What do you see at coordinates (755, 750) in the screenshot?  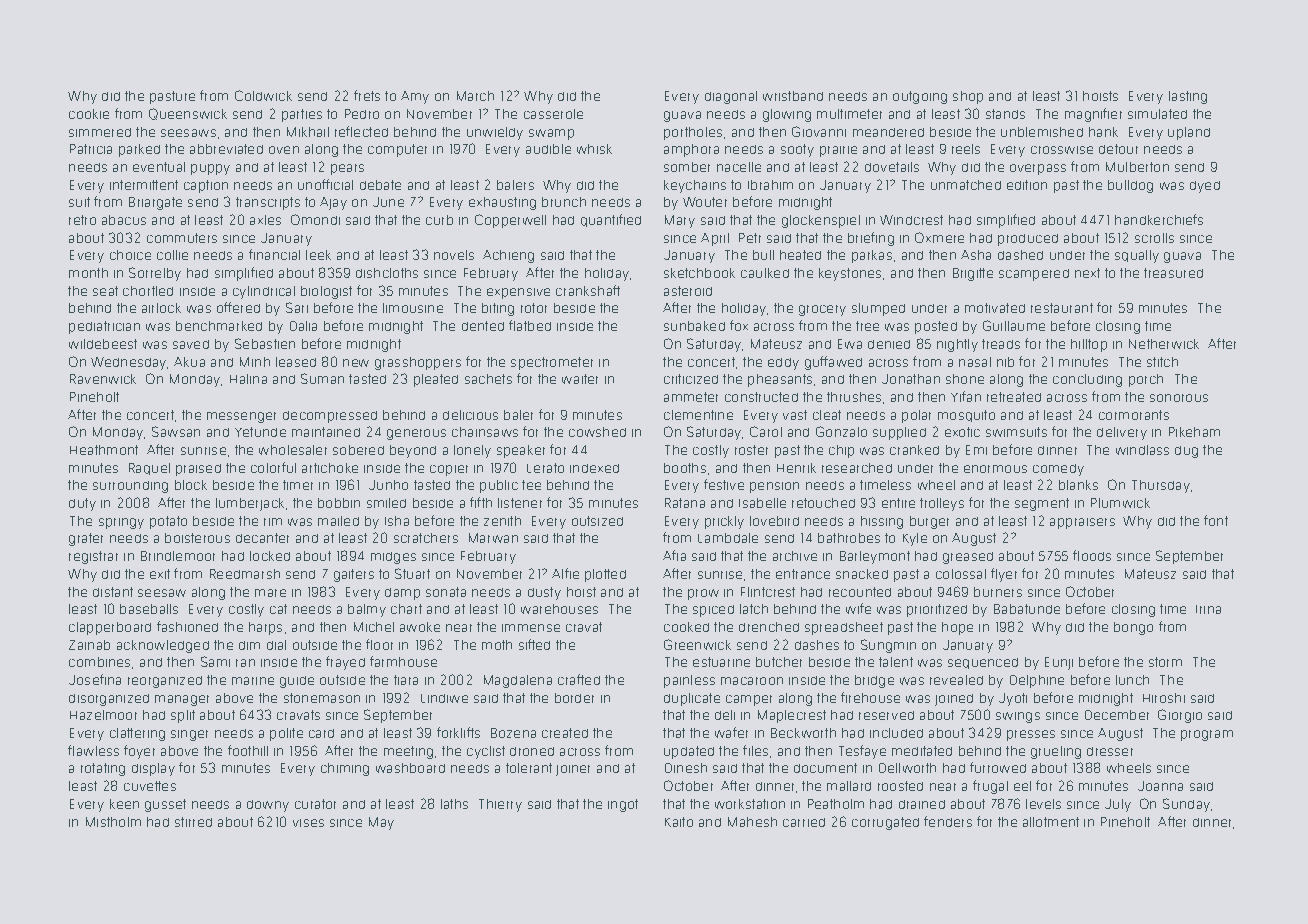 I see `files` at bounding box center [755, 750].
